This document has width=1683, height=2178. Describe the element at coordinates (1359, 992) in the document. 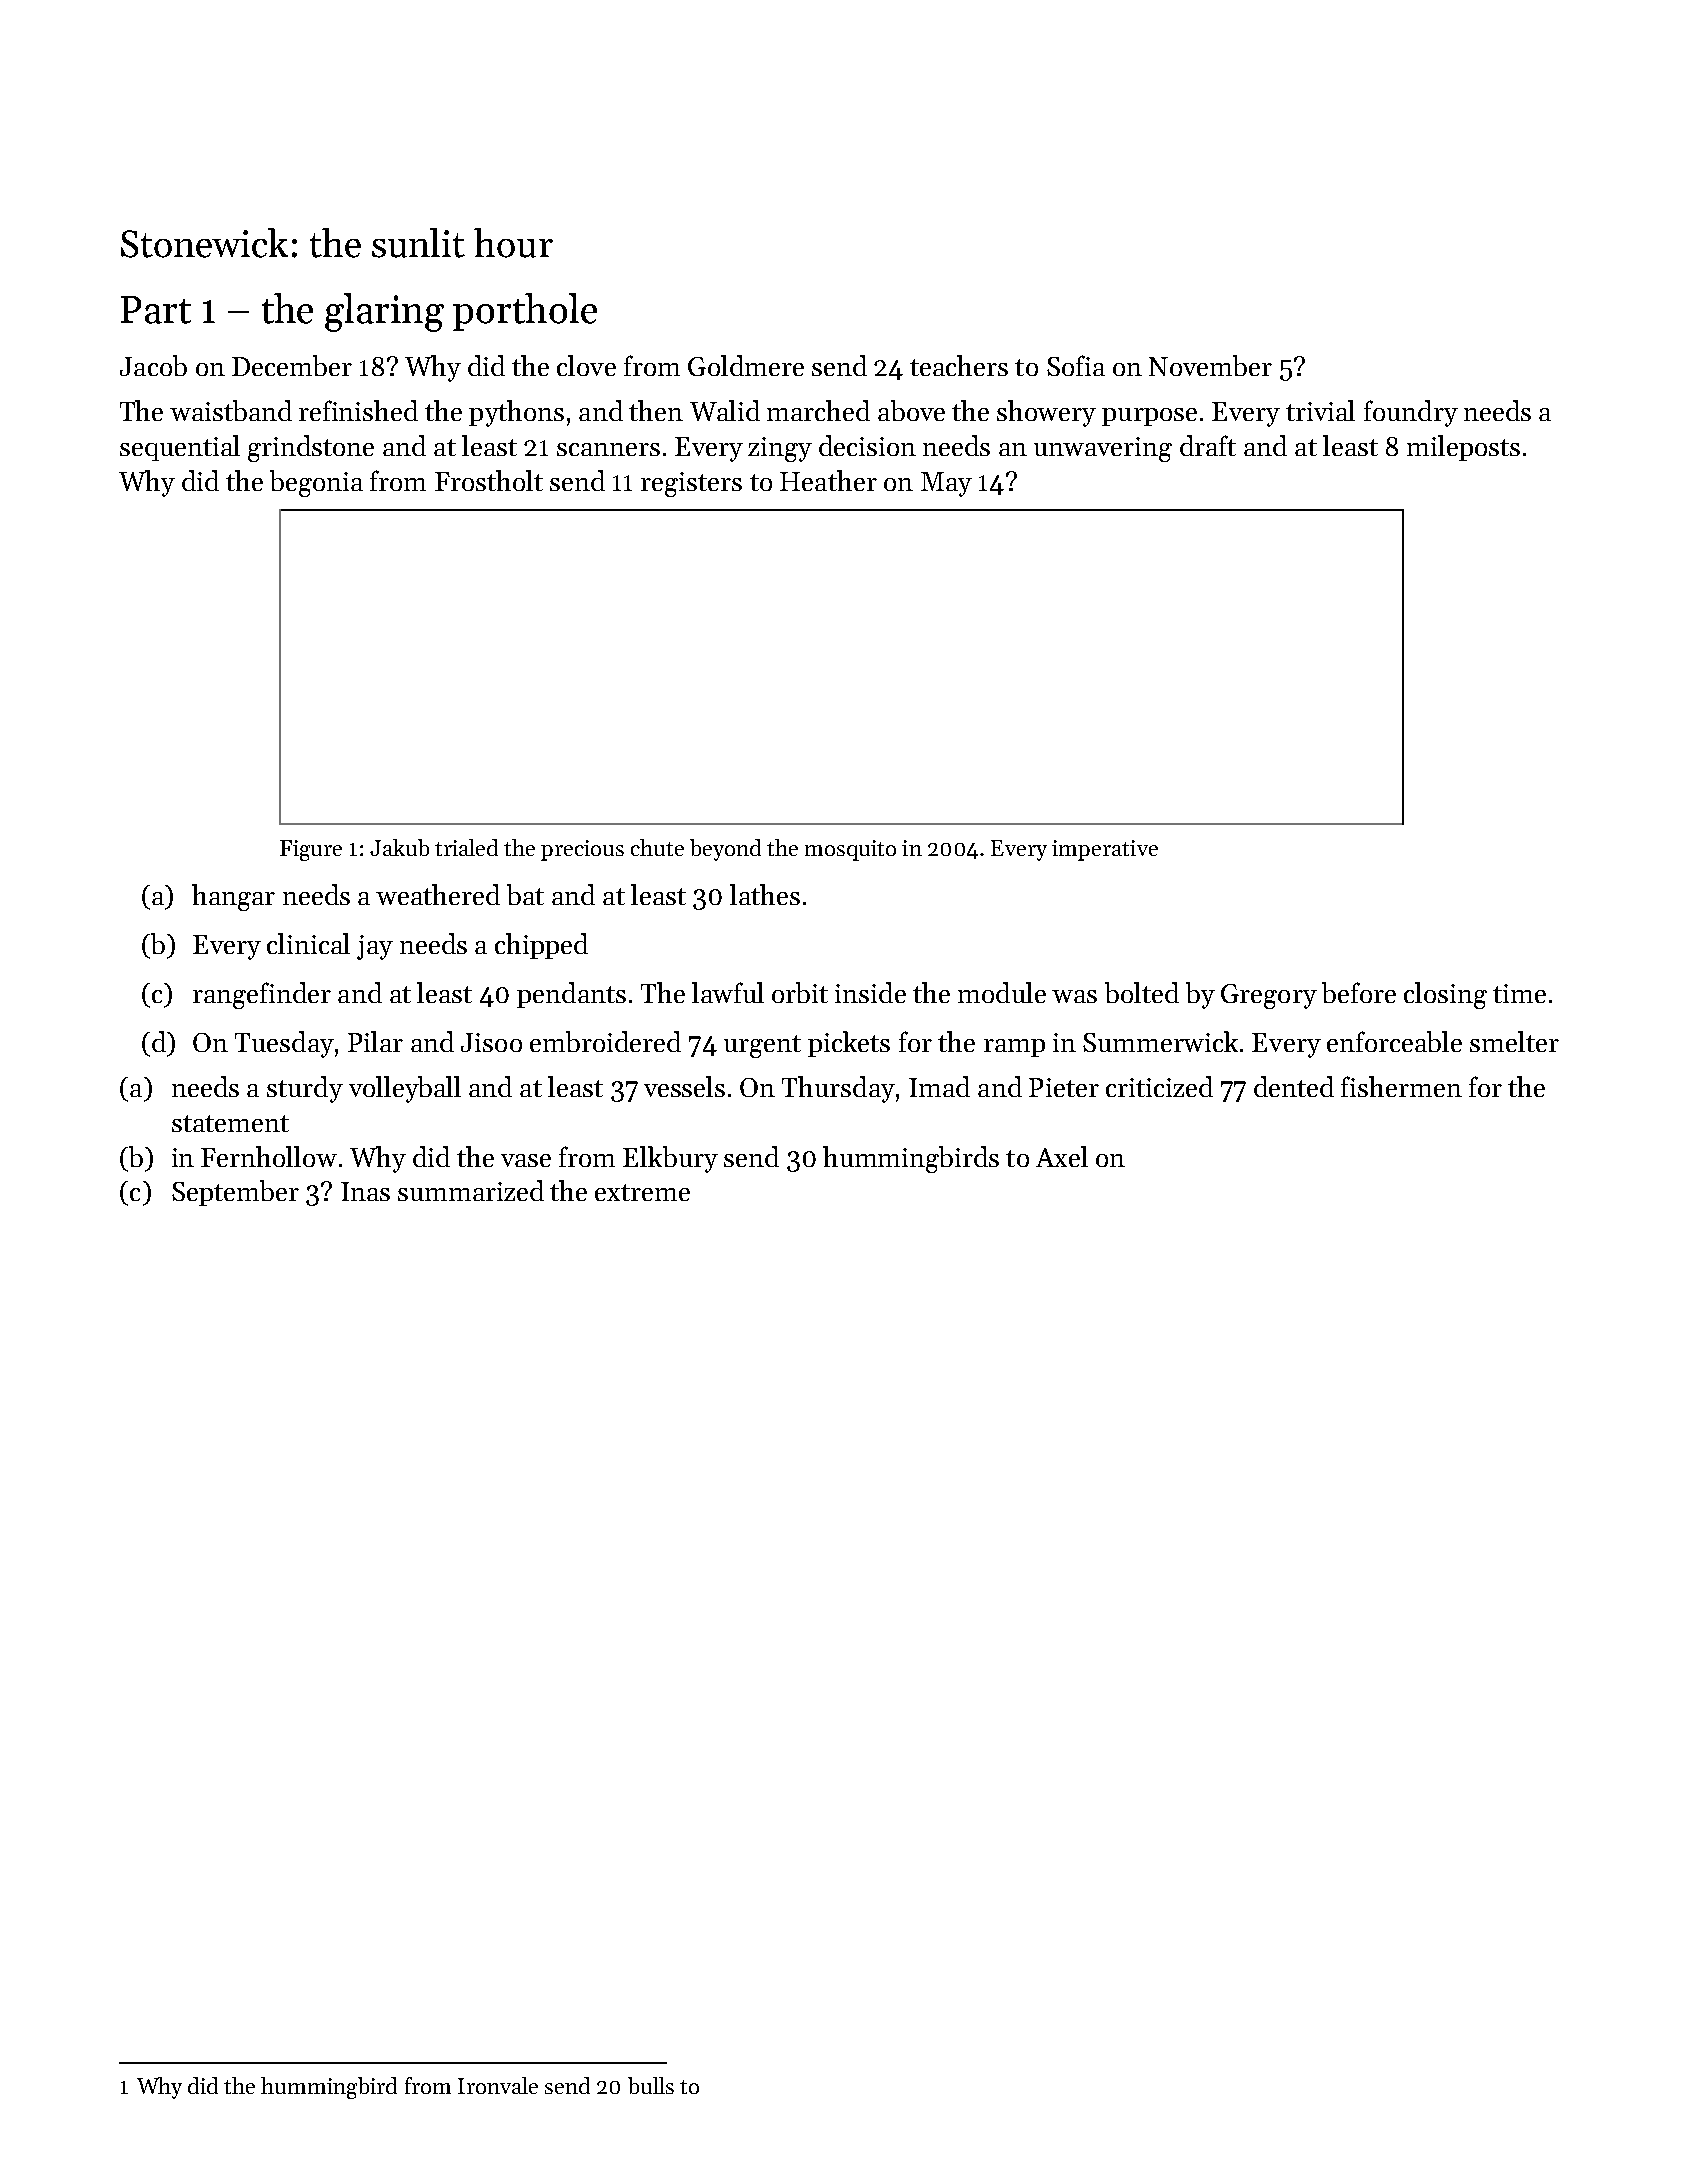

I see `before` at that location.
